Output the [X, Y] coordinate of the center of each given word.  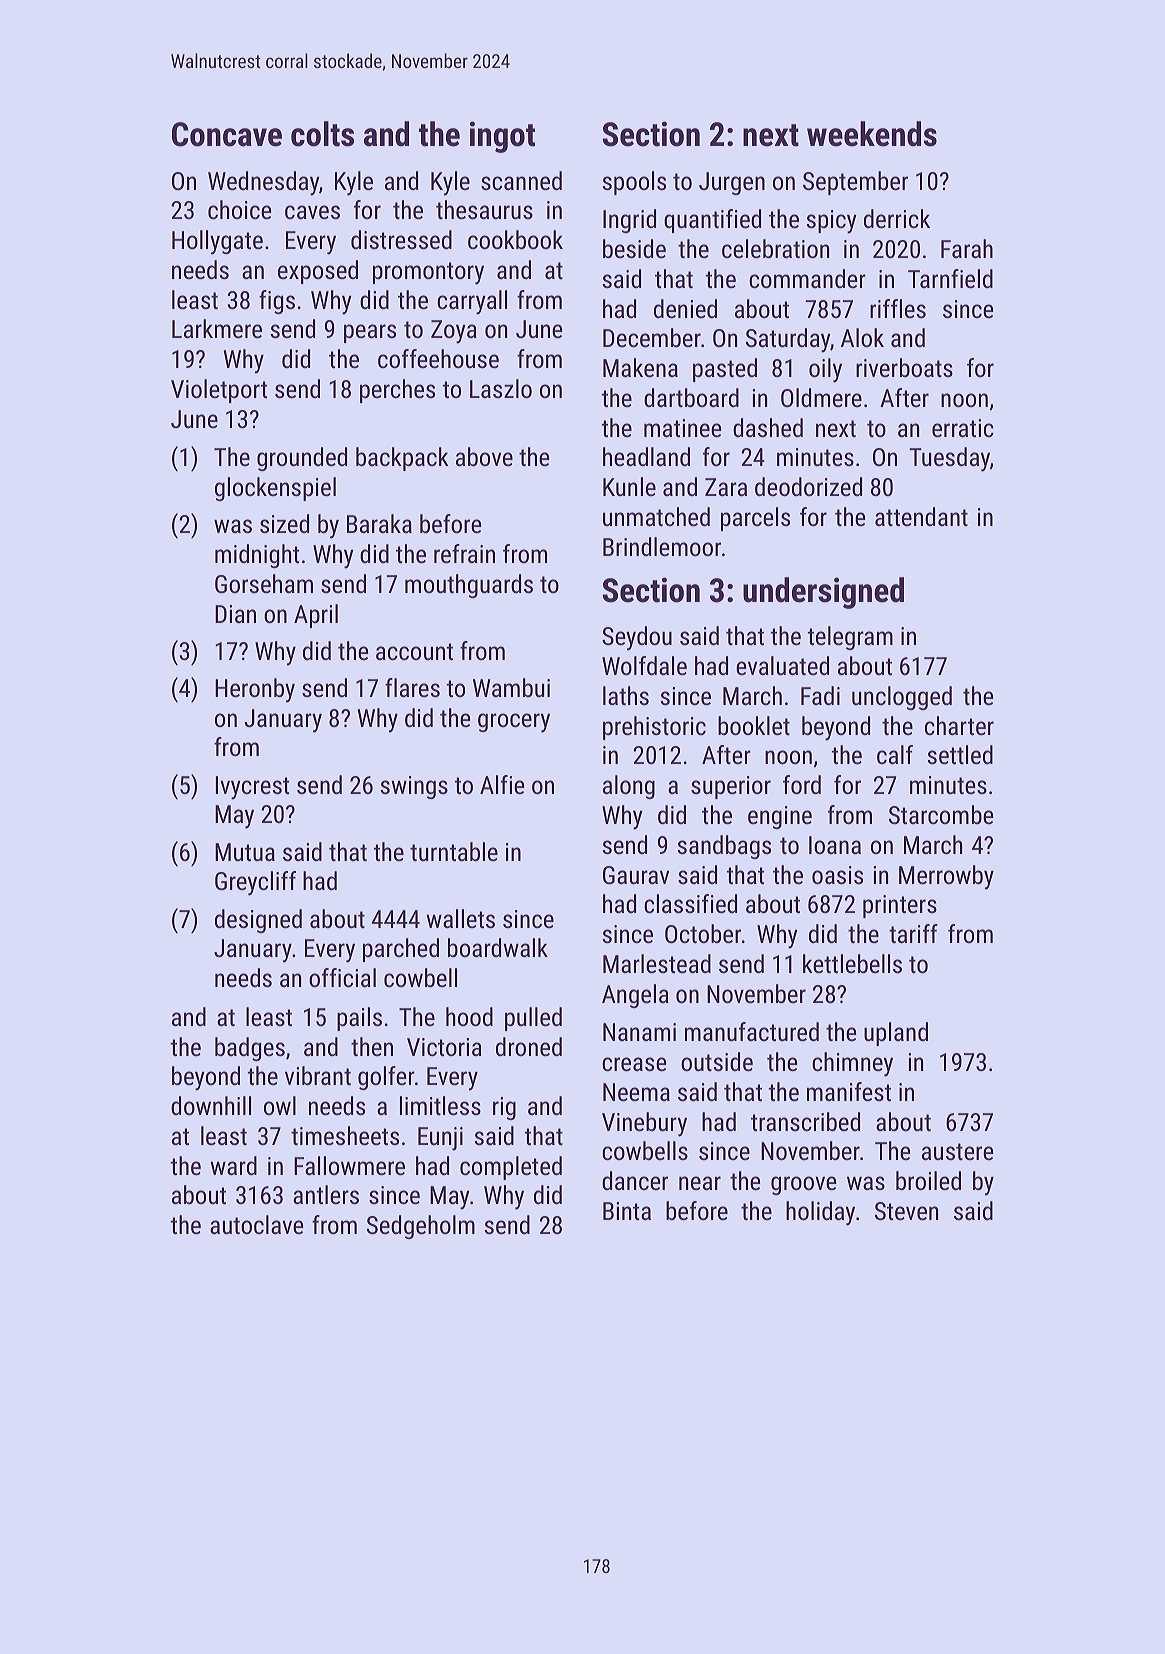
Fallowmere [349, 1165]
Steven [906, 1211]
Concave [227, 134]
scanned [521, 180]
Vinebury [644, 1124]
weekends [872, 134]
